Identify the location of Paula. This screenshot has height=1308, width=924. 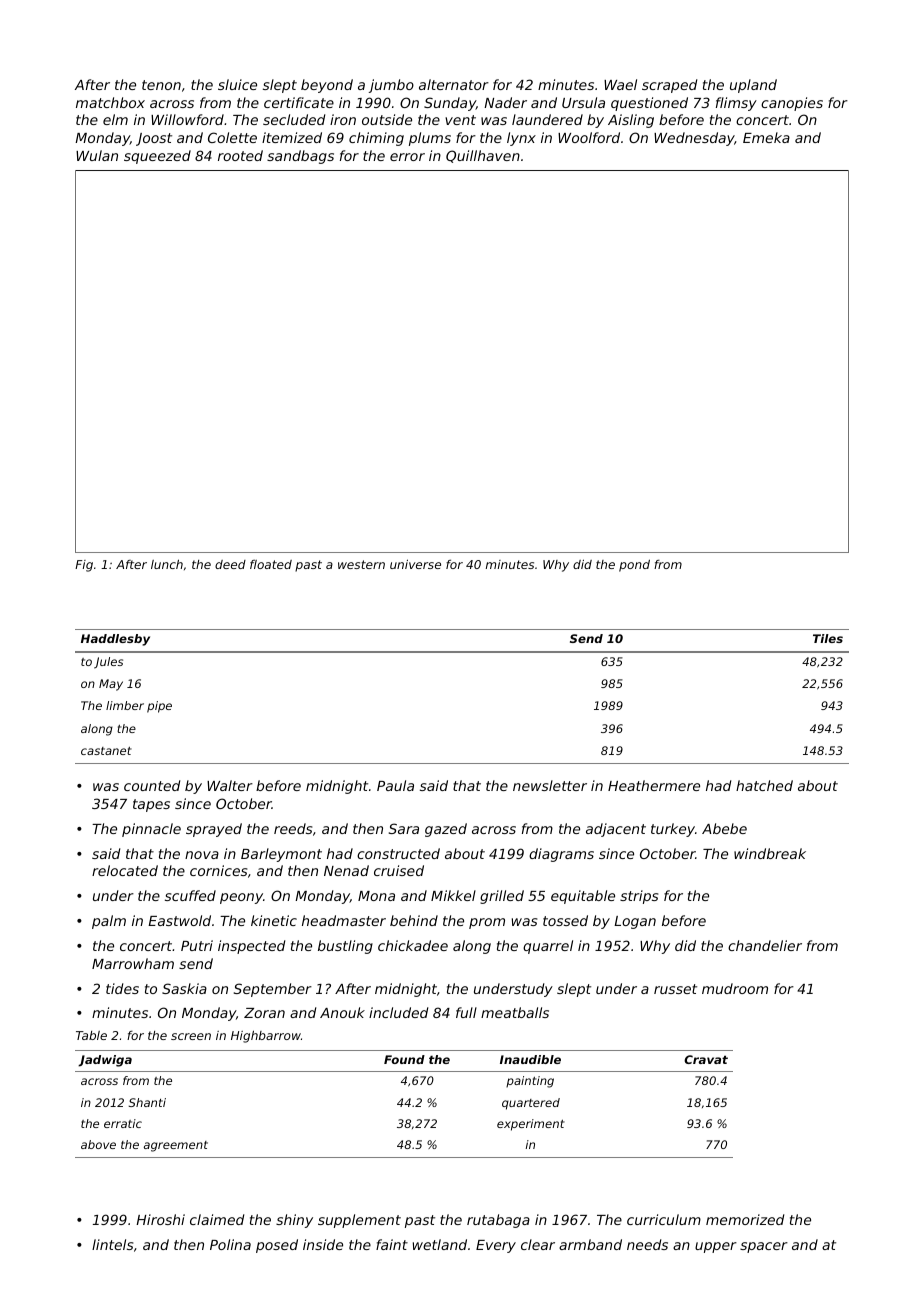
(395, 785).
